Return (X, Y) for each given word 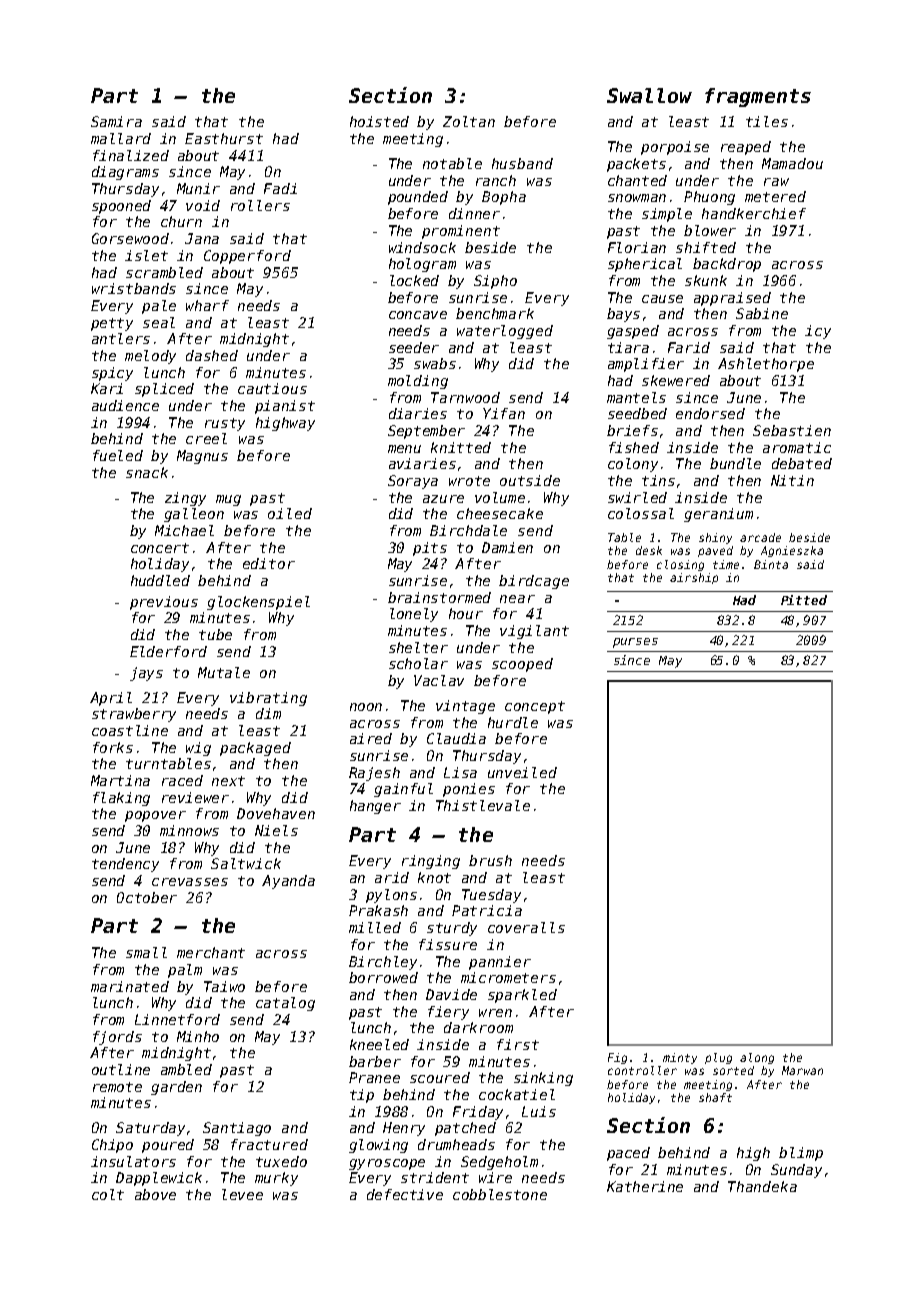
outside (530, 480)
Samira (116, 121)
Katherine (645, 1186)
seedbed (637, 413)
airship (694, 578)
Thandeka (762, 1186)
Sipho (495, 282)
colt (108, 1194)
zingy (185, 499)
